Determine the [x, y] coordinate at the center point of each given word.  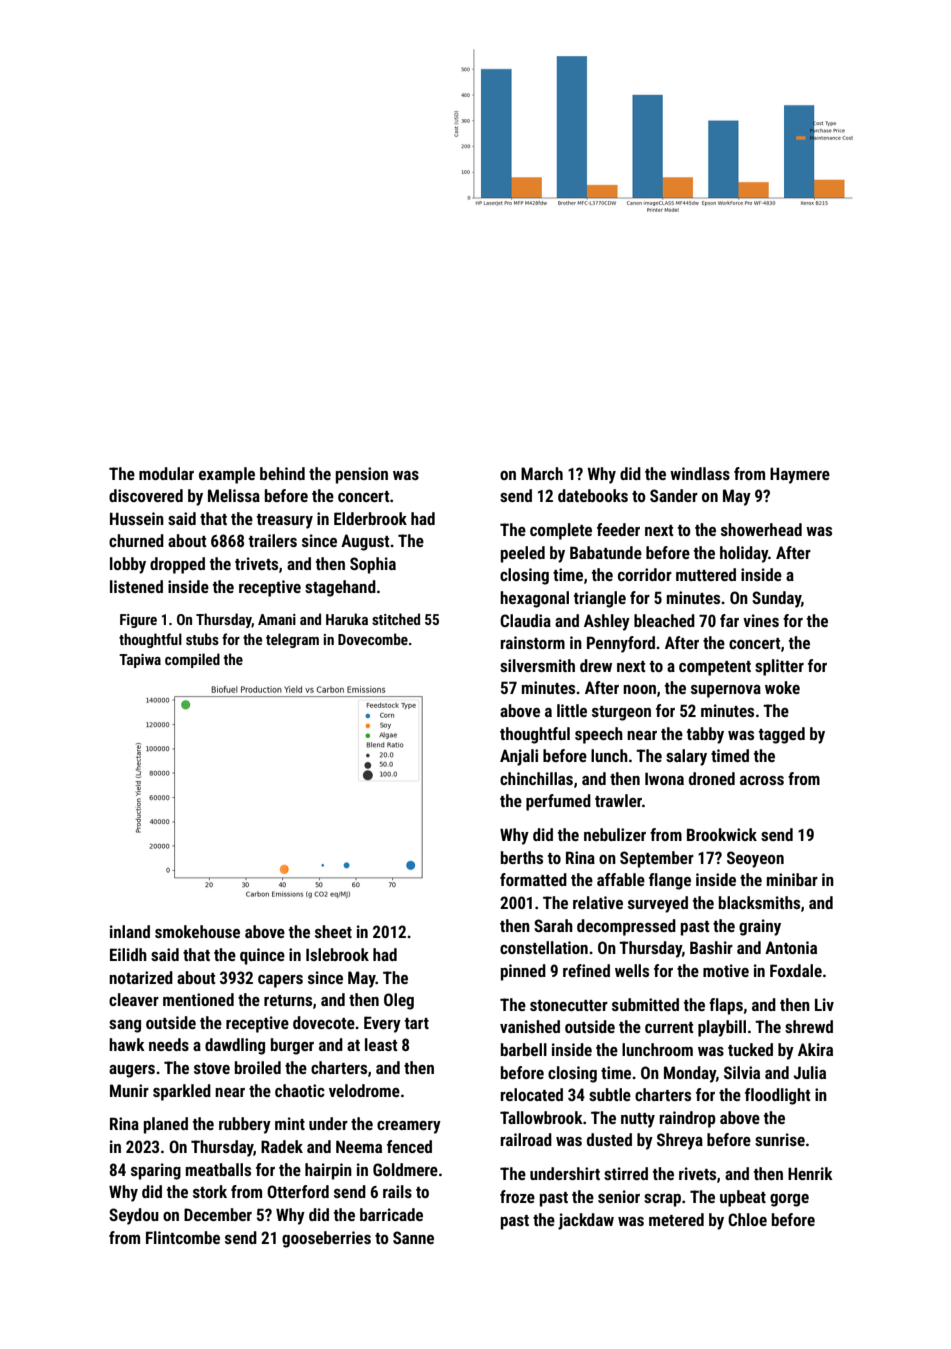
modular [166, 473]
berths [522, 857]
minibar [792, 879]
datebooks [593, 495]
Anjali [519, 757]
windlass [700, 473]
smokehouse [197, 931]
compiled [192, 660]
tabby [705, 735]
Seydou [134, 1216]
